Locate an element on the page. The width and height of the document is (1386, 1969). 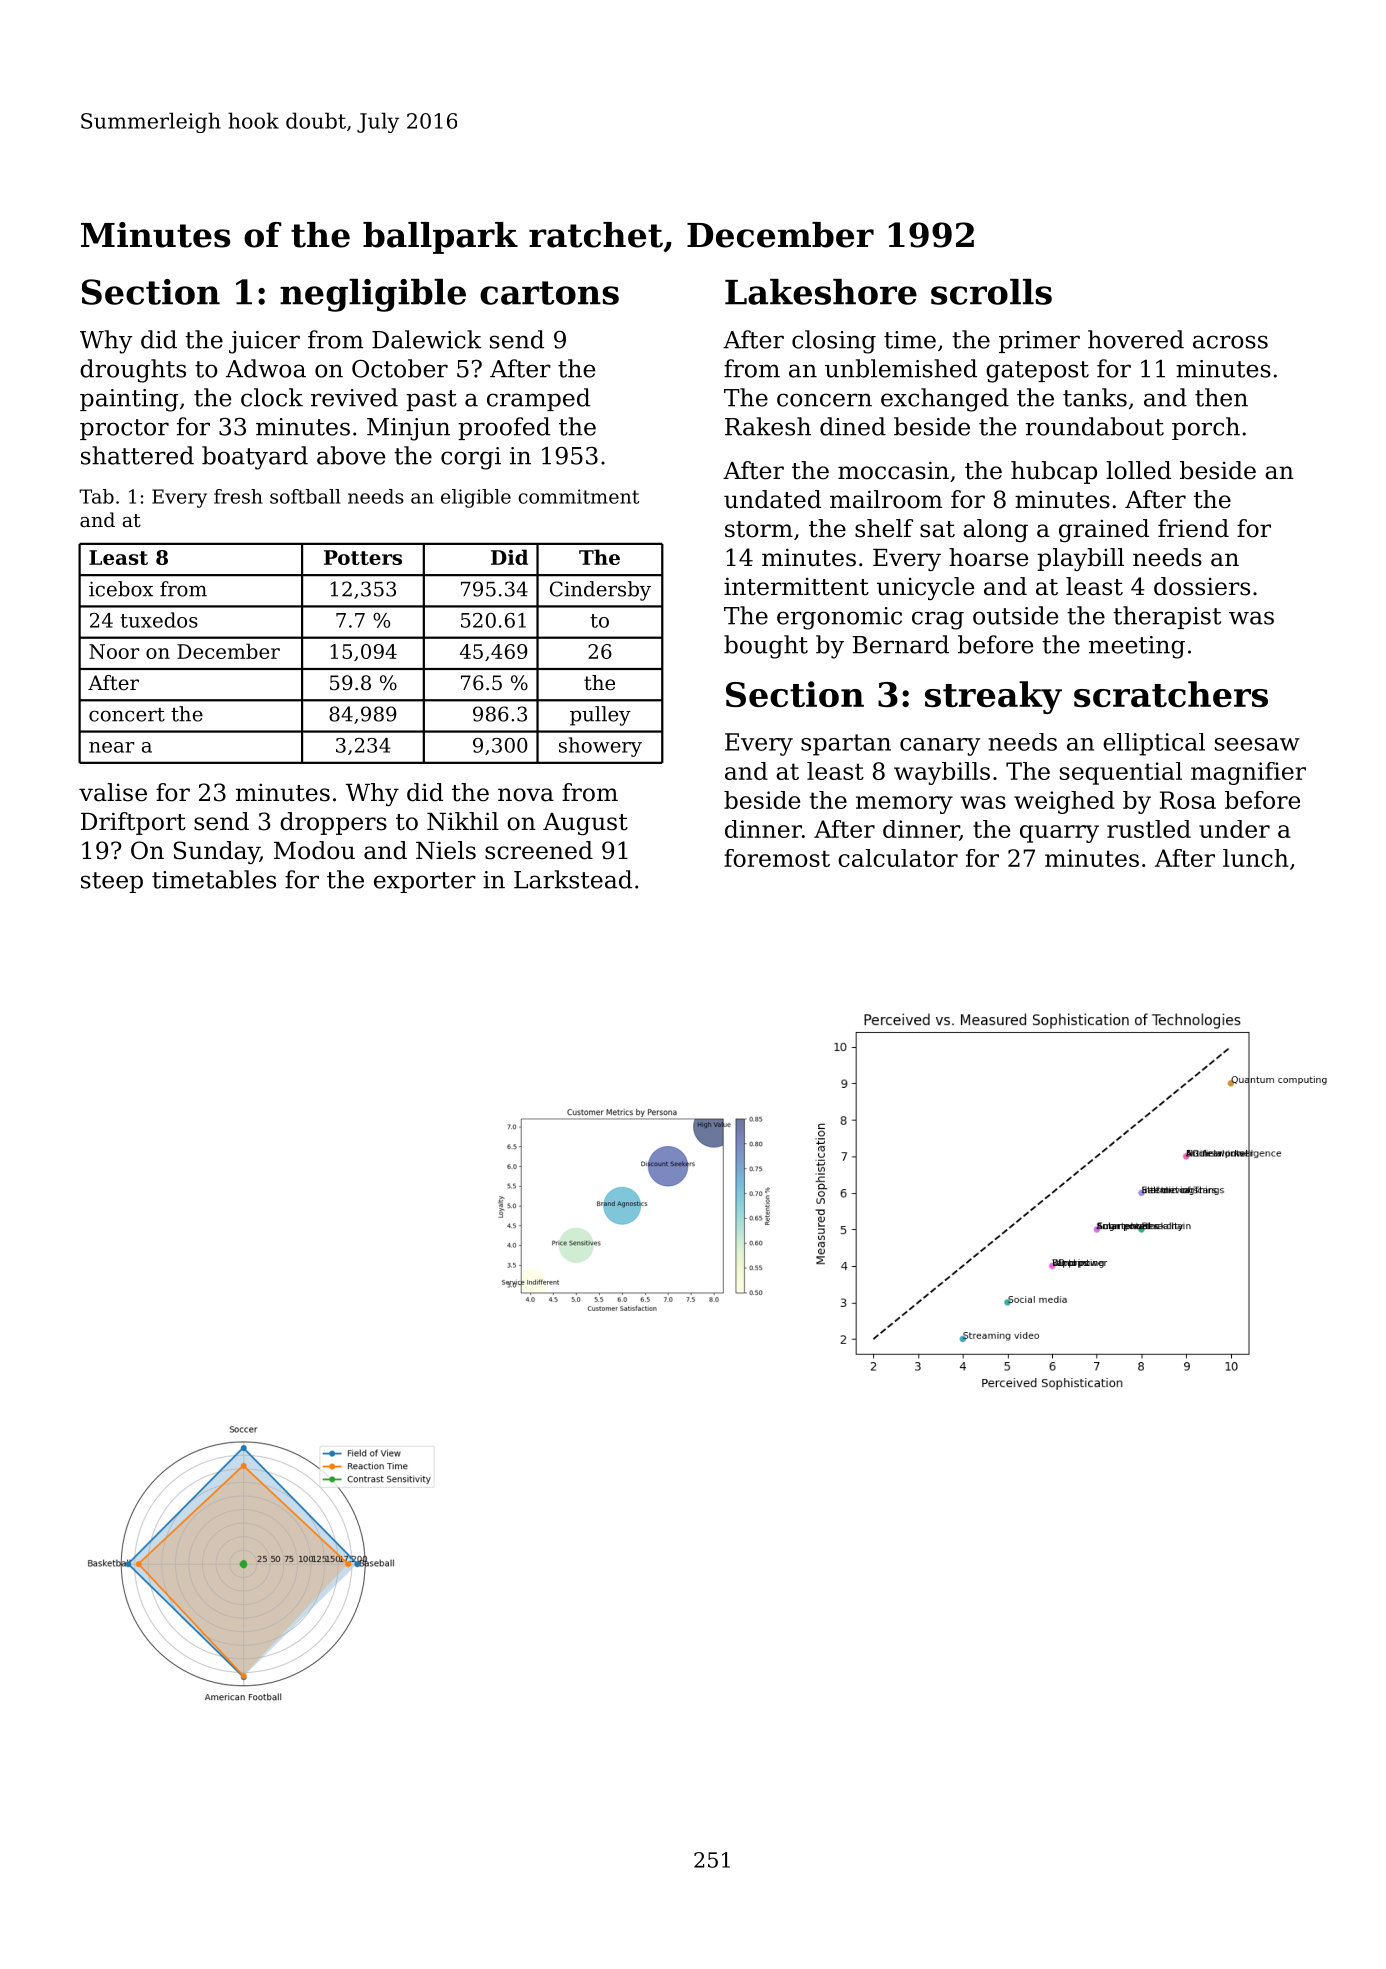
hubcap is located at coordinates (1054, 472).
